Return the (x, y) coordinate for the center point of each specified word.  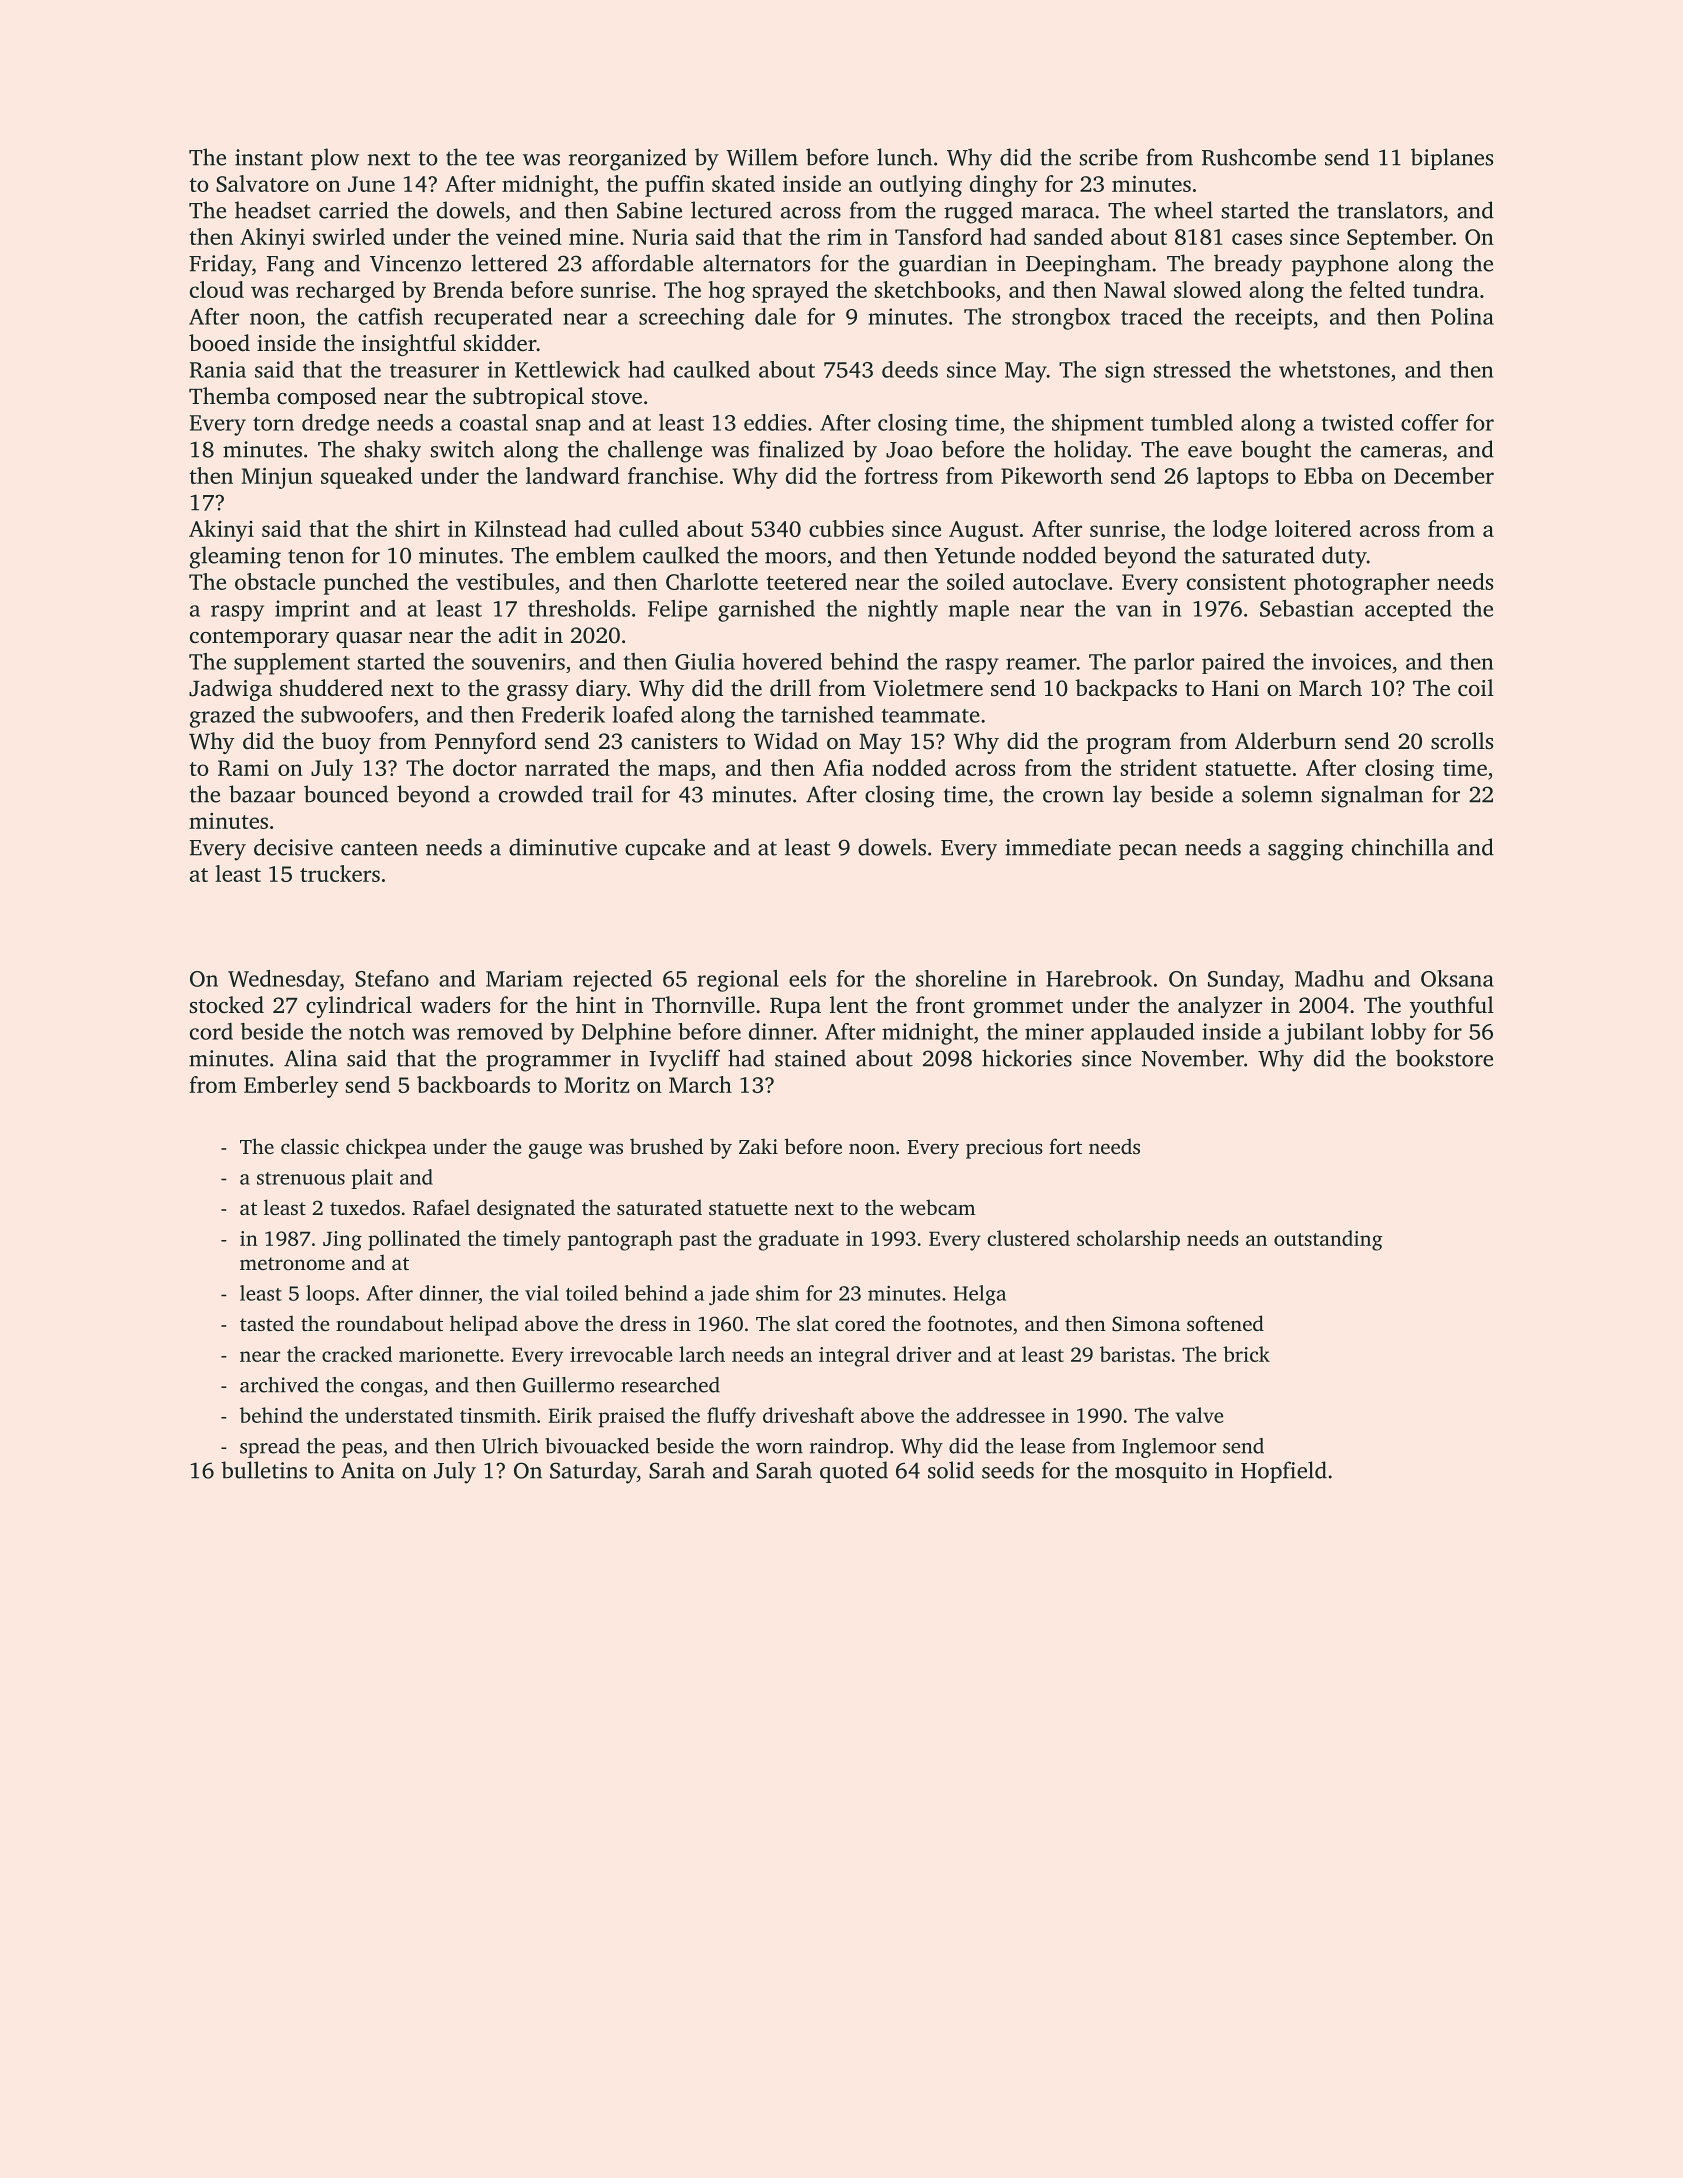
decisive (293, 847)
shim (777, 1293)
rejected (612, 981)
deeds (910, 369)
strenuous (301, 1178)
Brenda (468, 289)
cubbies (846, 528)
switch (462, 449)
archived (279, 1385)
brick (1246, 1354)
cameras (1401, 452)
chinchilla (1400, 847)
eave (1210, 452)
